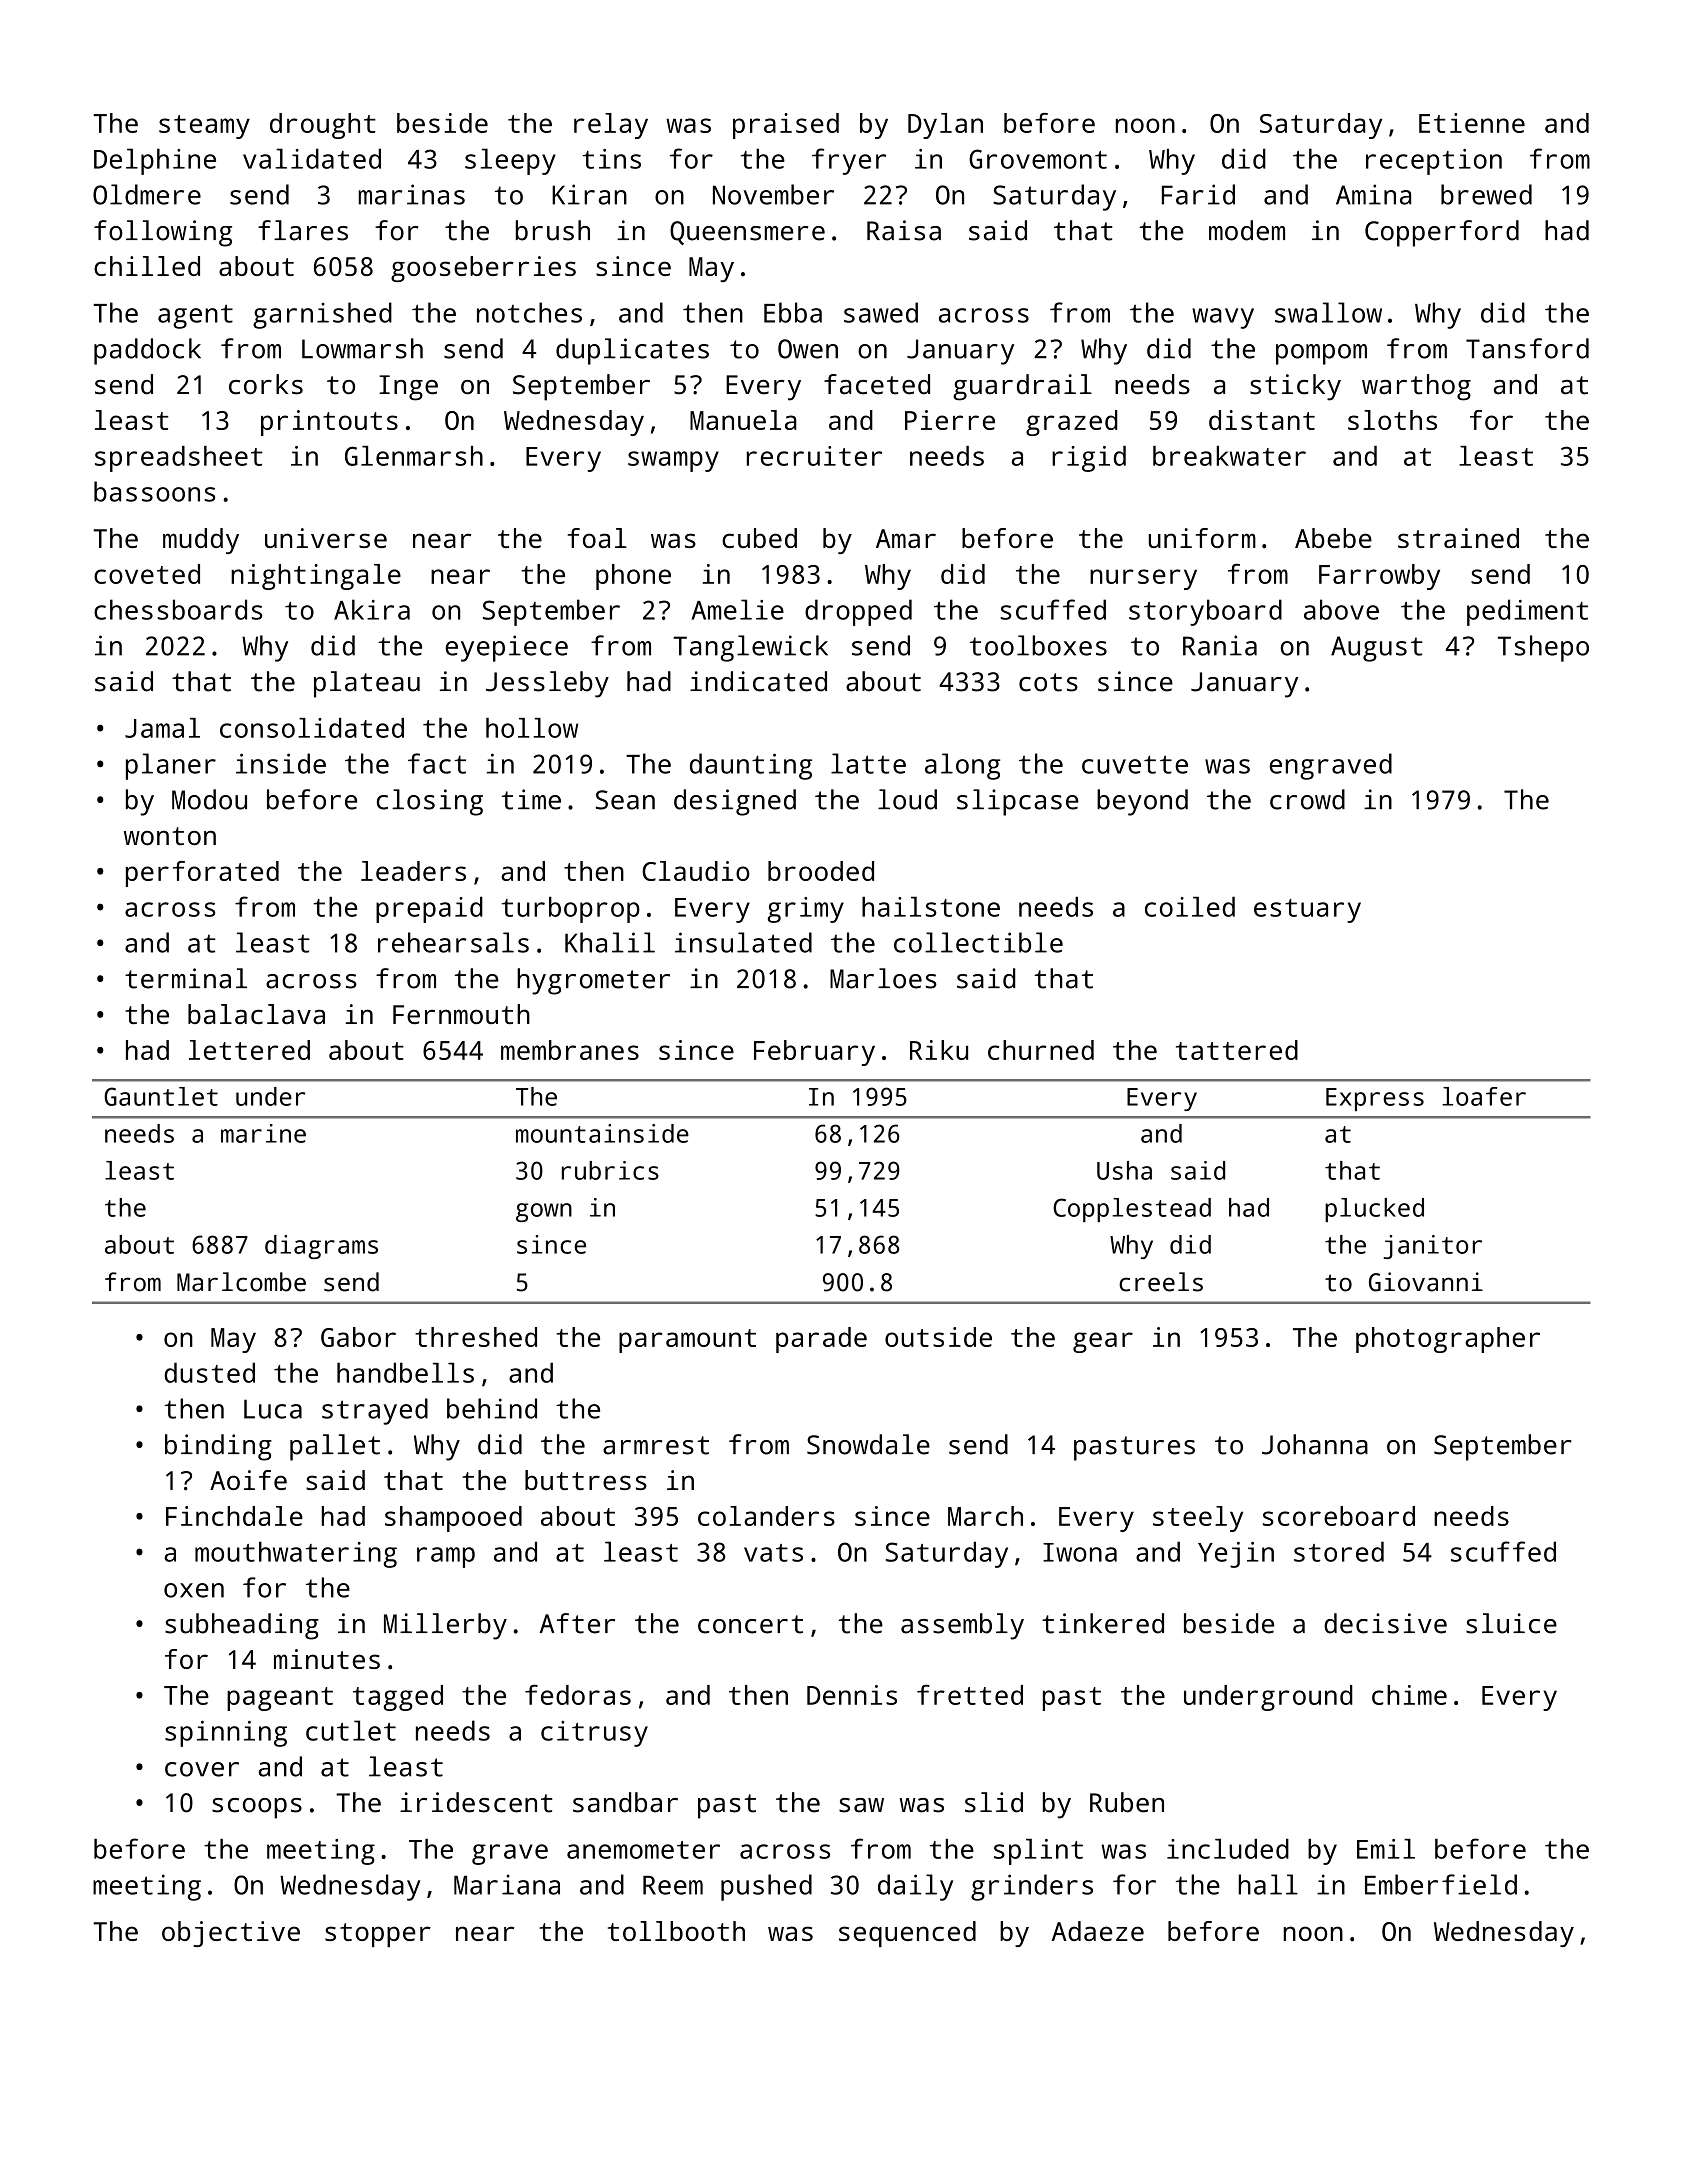 This document has height=2178, width=1683. Describe the element at coordinates (907, 1934) in the document. I see `sequenced` at that location.
